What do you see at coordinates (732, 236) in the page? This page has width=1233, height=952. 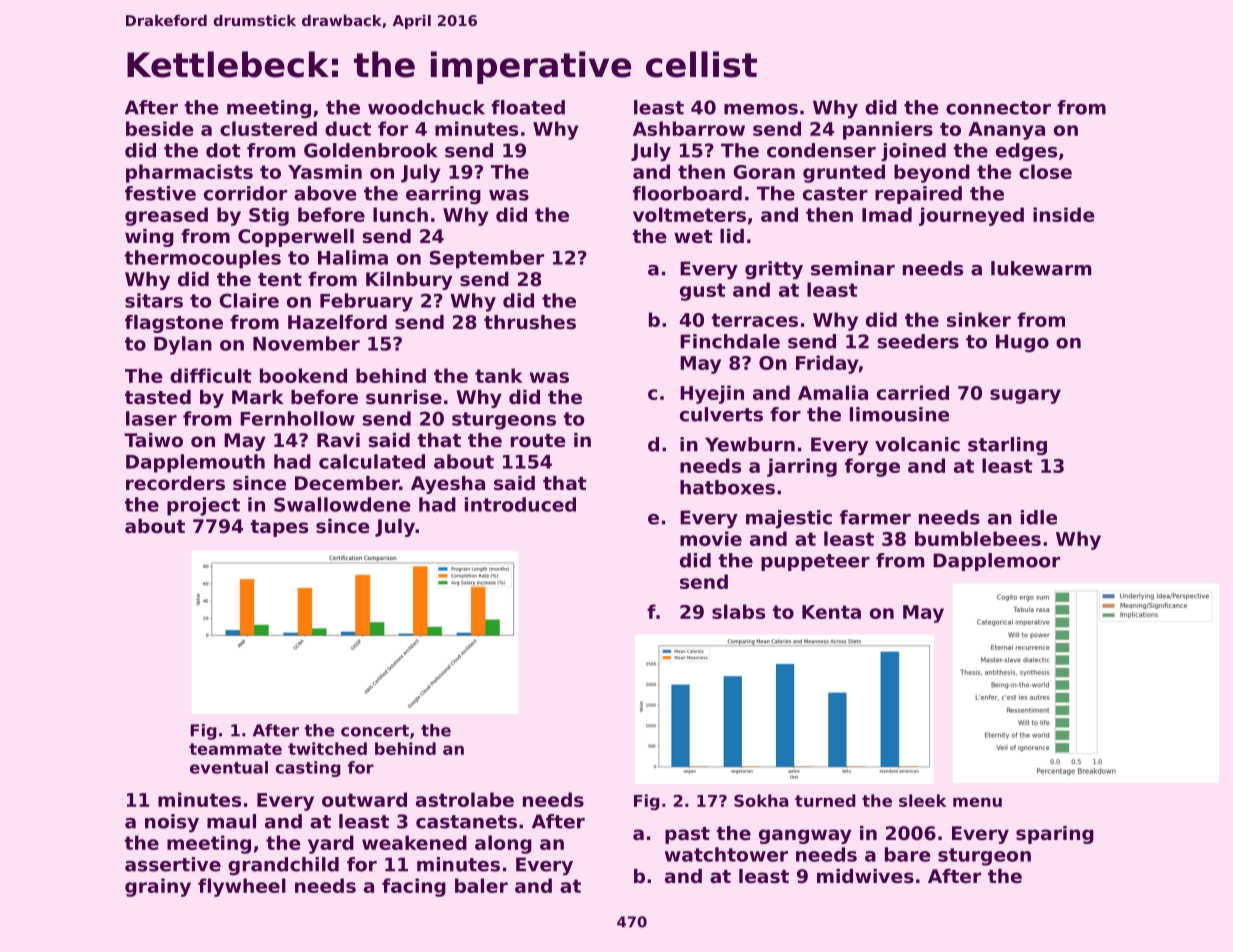 I see `lid` at bounding box center [732, 236].
